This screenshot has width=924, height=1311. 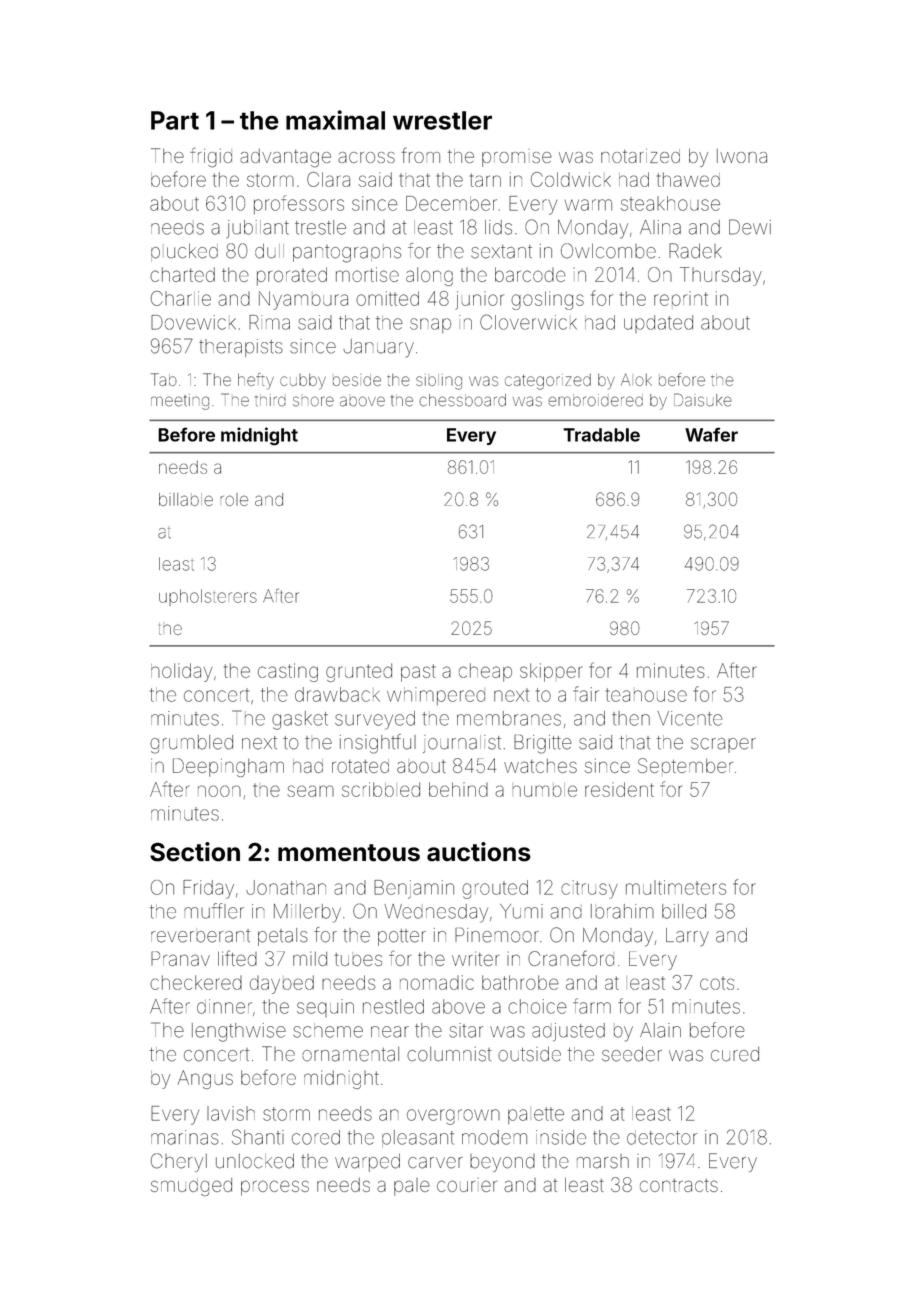 What do you see at coordinates (313, 401) in the screenshot?
I see `shore` at bounding box center [313, 401].
